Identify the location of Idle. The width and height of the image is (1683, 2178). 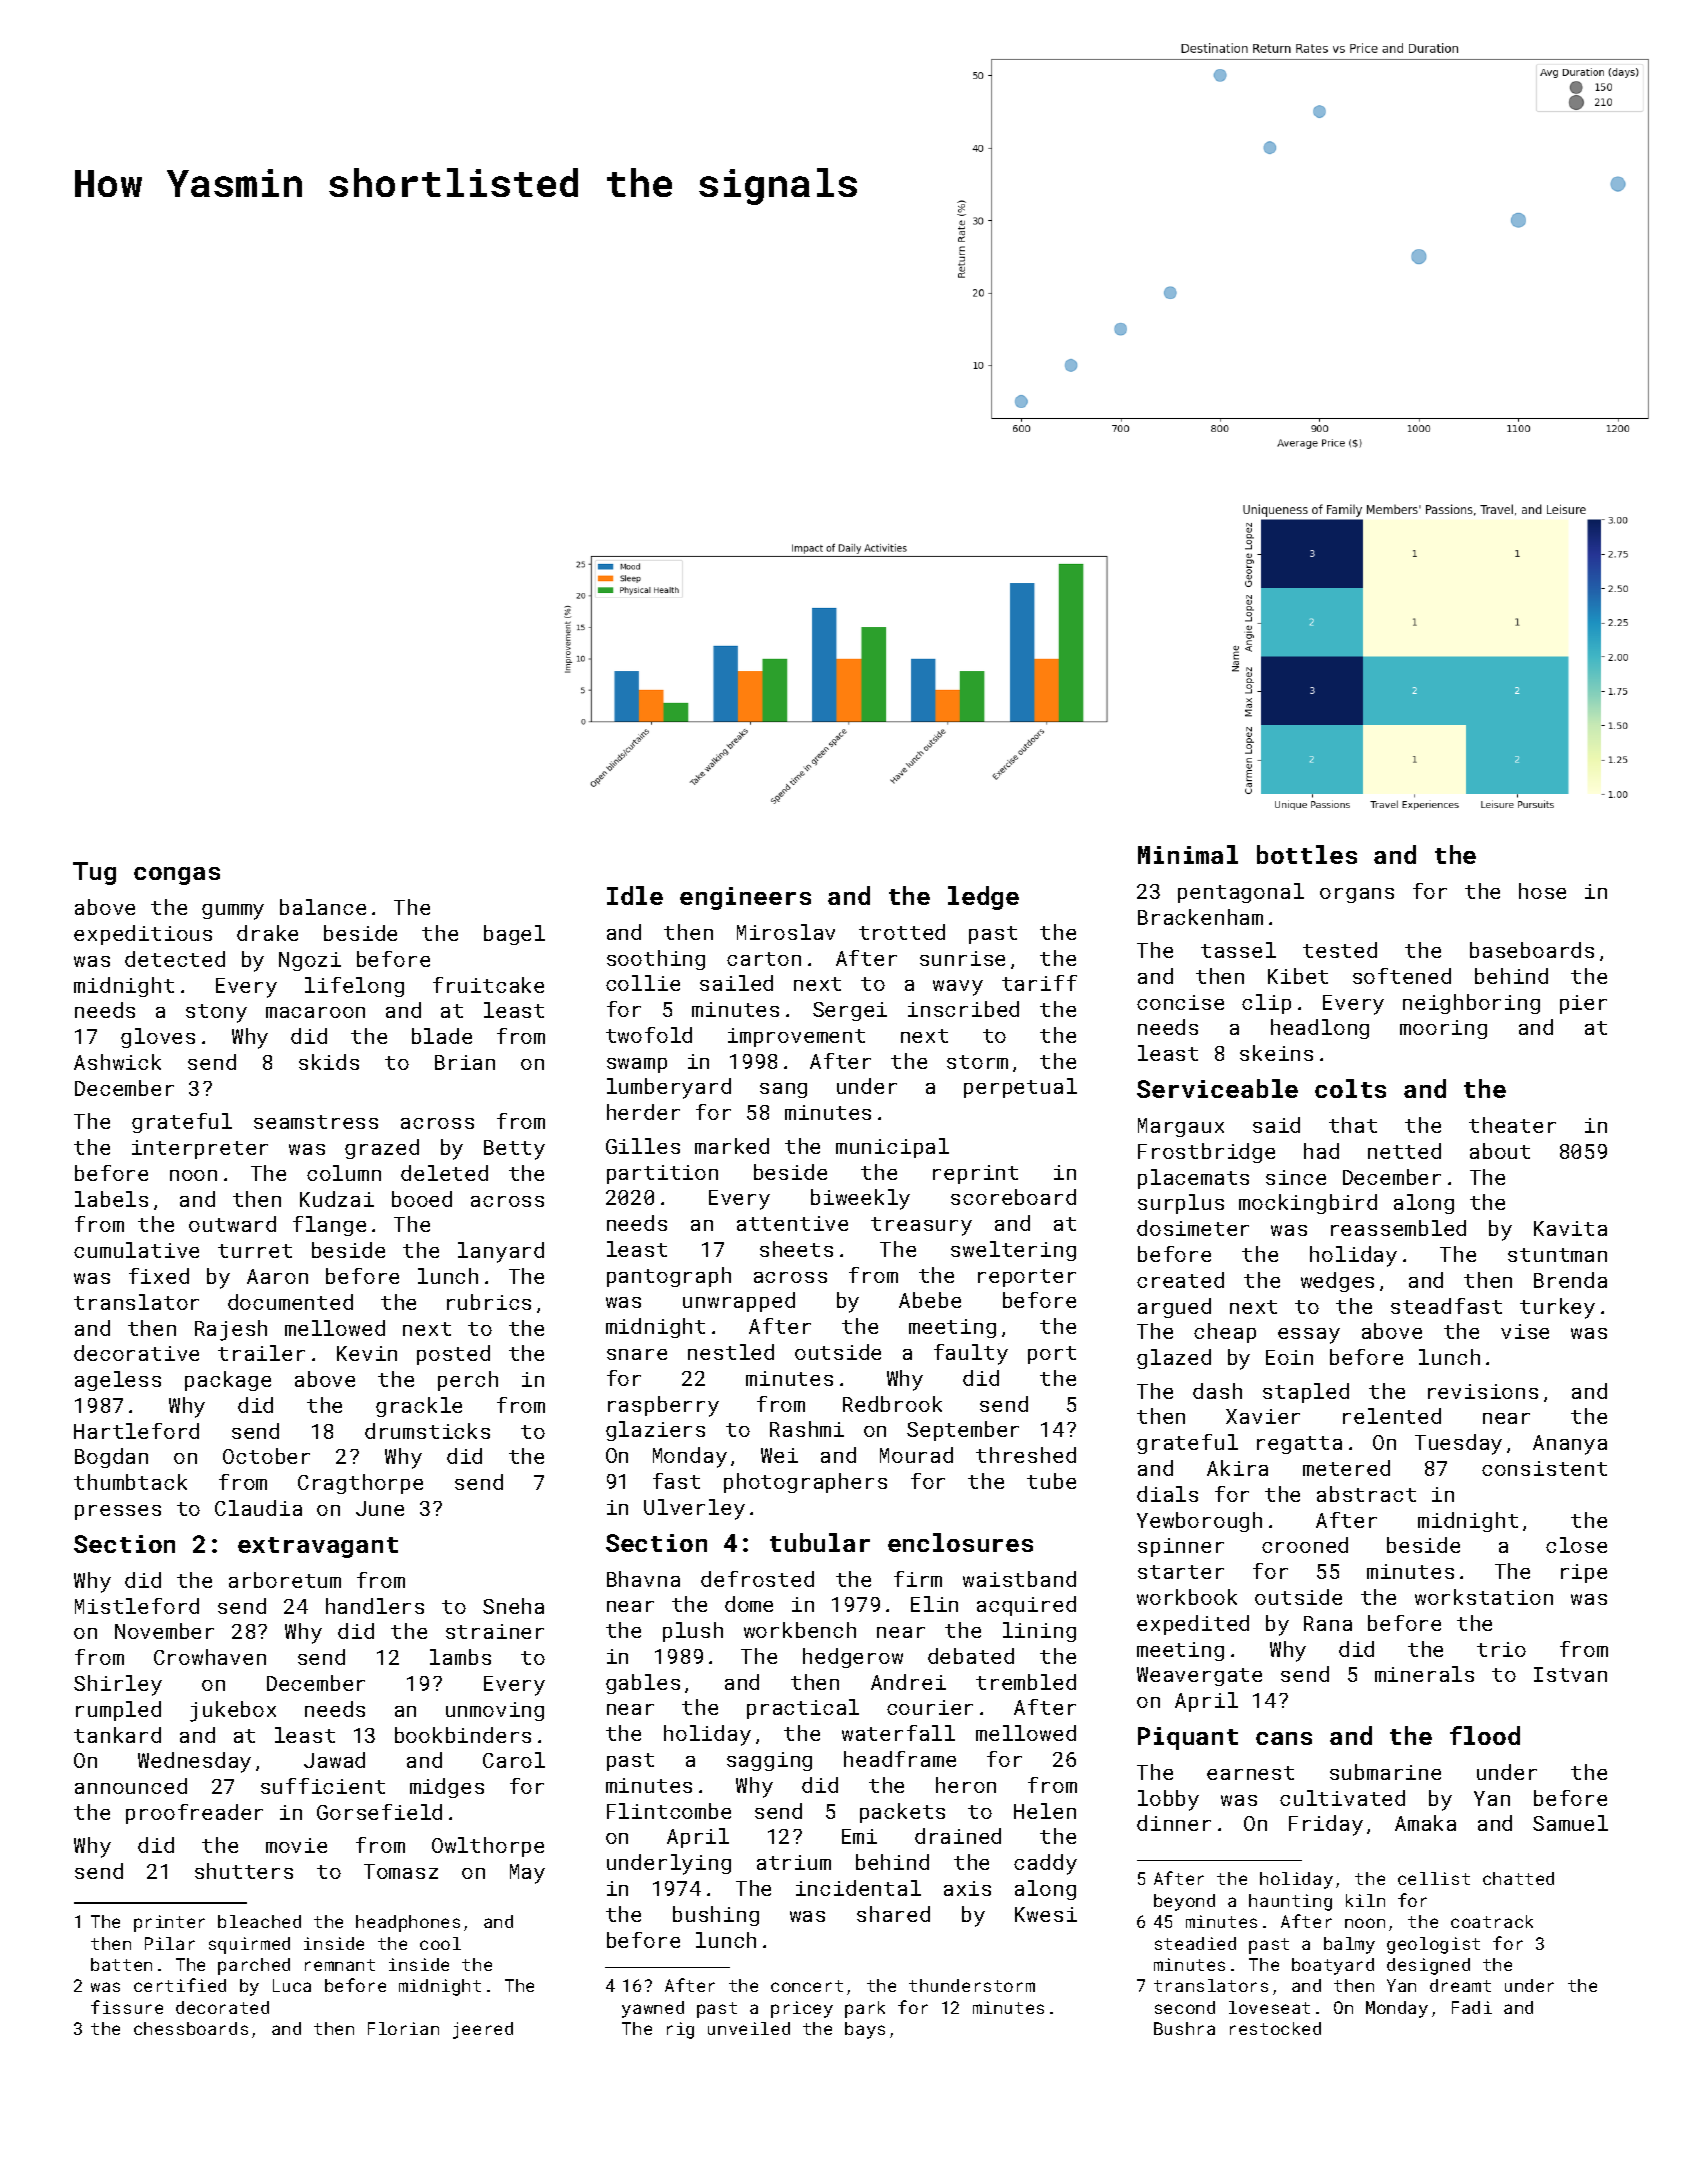
(635, 895).
